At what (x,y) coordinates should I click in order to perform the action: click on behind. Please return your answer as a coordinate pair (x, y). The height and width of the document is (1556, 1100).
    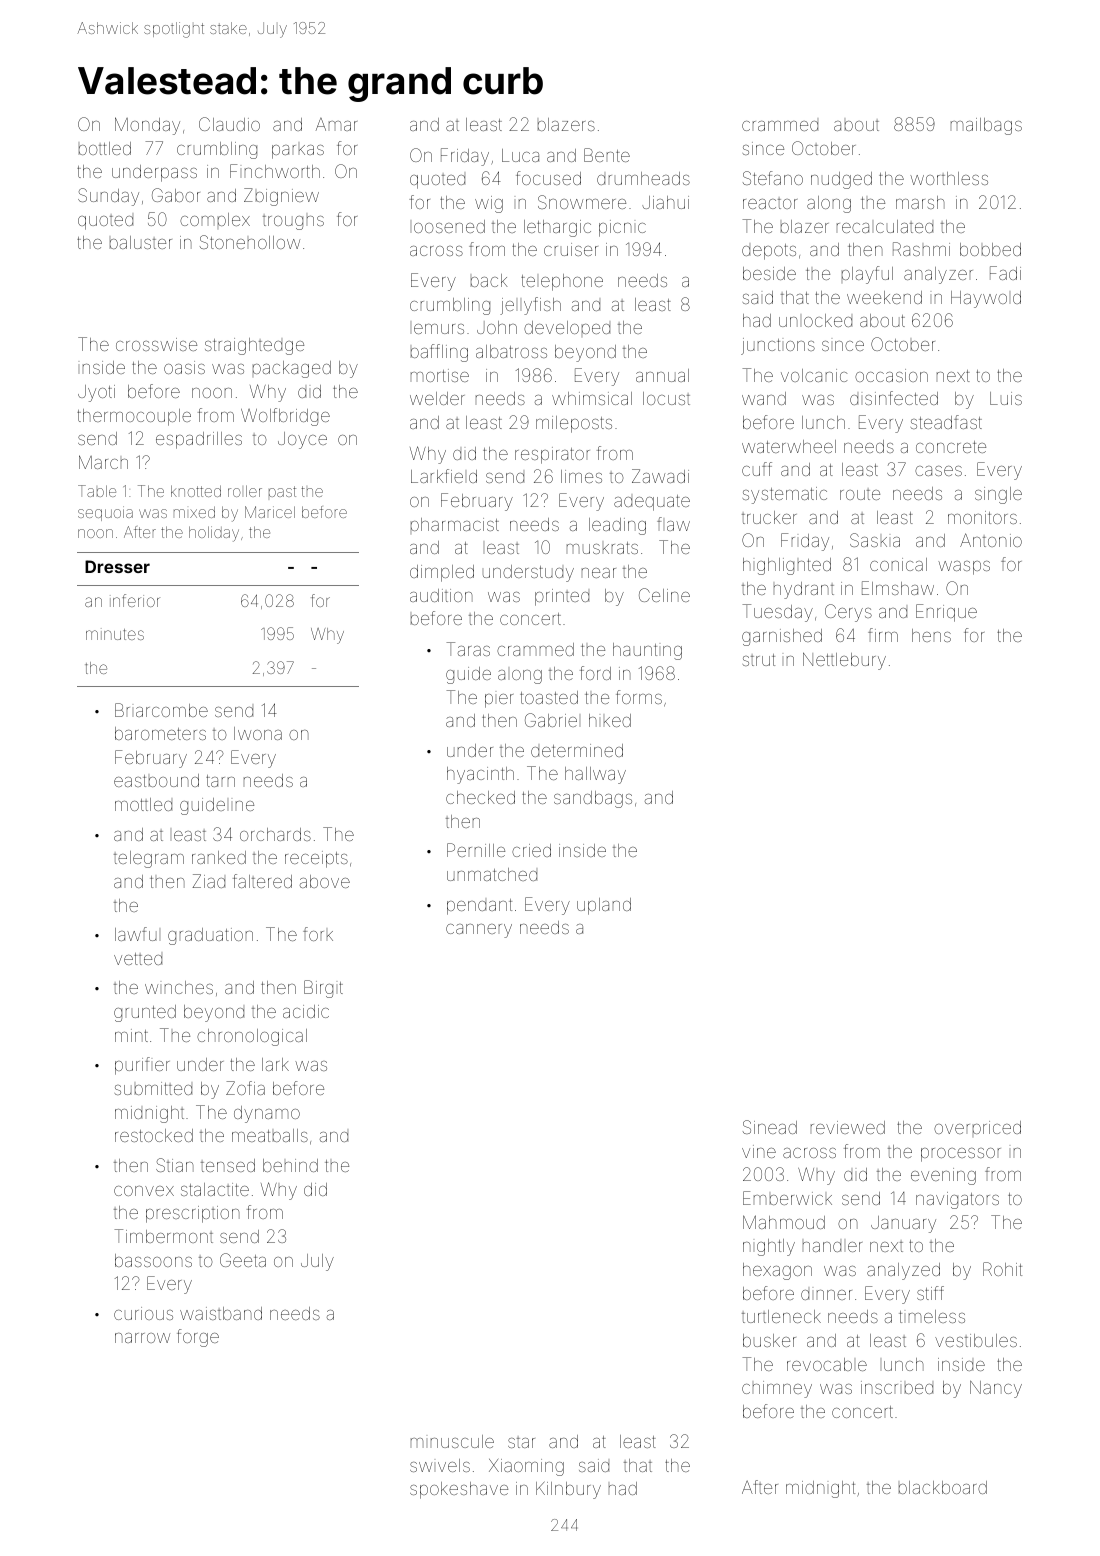
    Looking at the image, I should click on (290, 1165).
